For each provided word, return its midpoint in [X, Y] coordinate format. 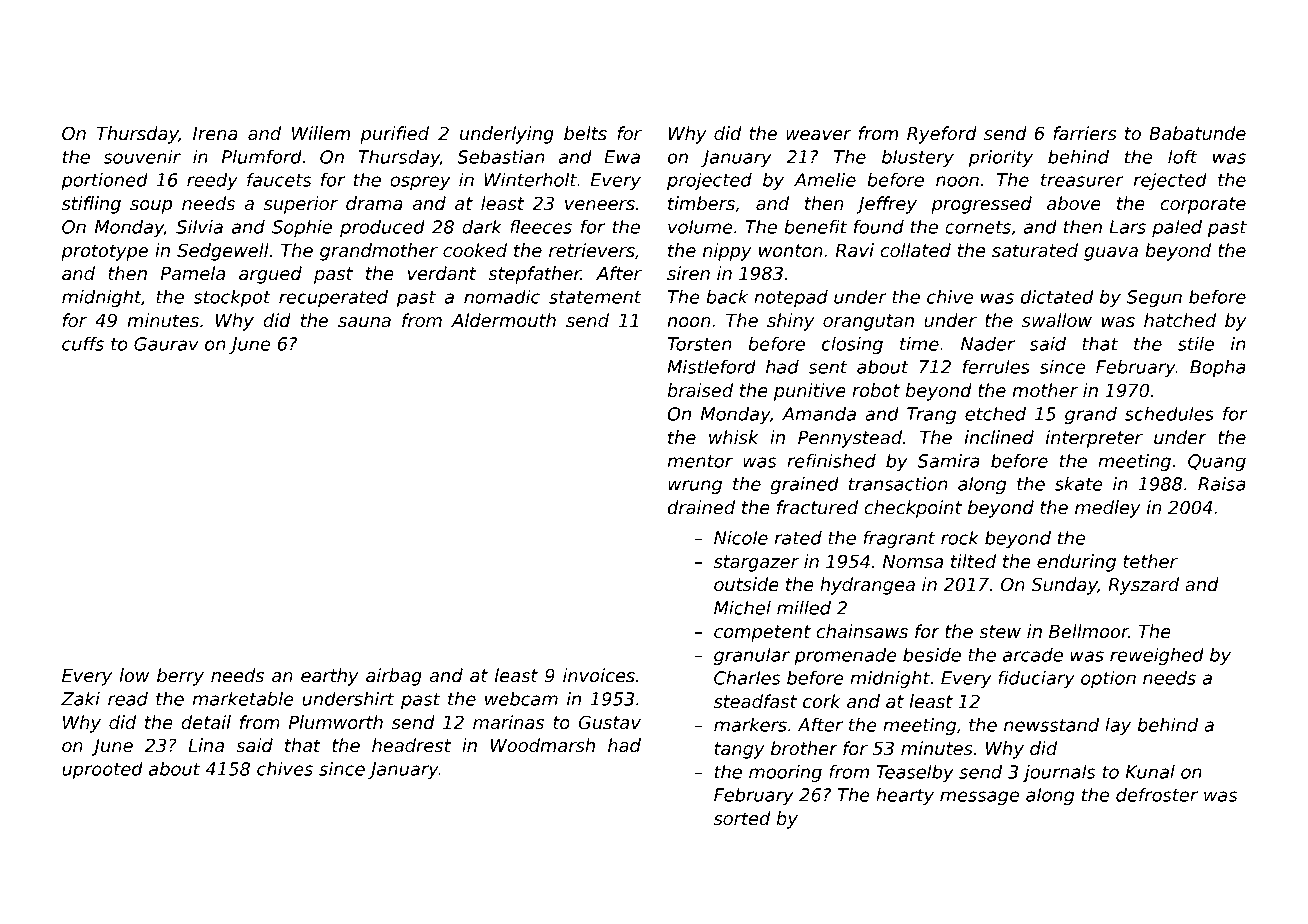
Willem [321, 133]
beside [932, 655]
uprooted [102, 770]
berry [180, 677]
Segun [1154, 298]
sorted [742, 818]
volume [700, 227]
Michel [742, 608]
